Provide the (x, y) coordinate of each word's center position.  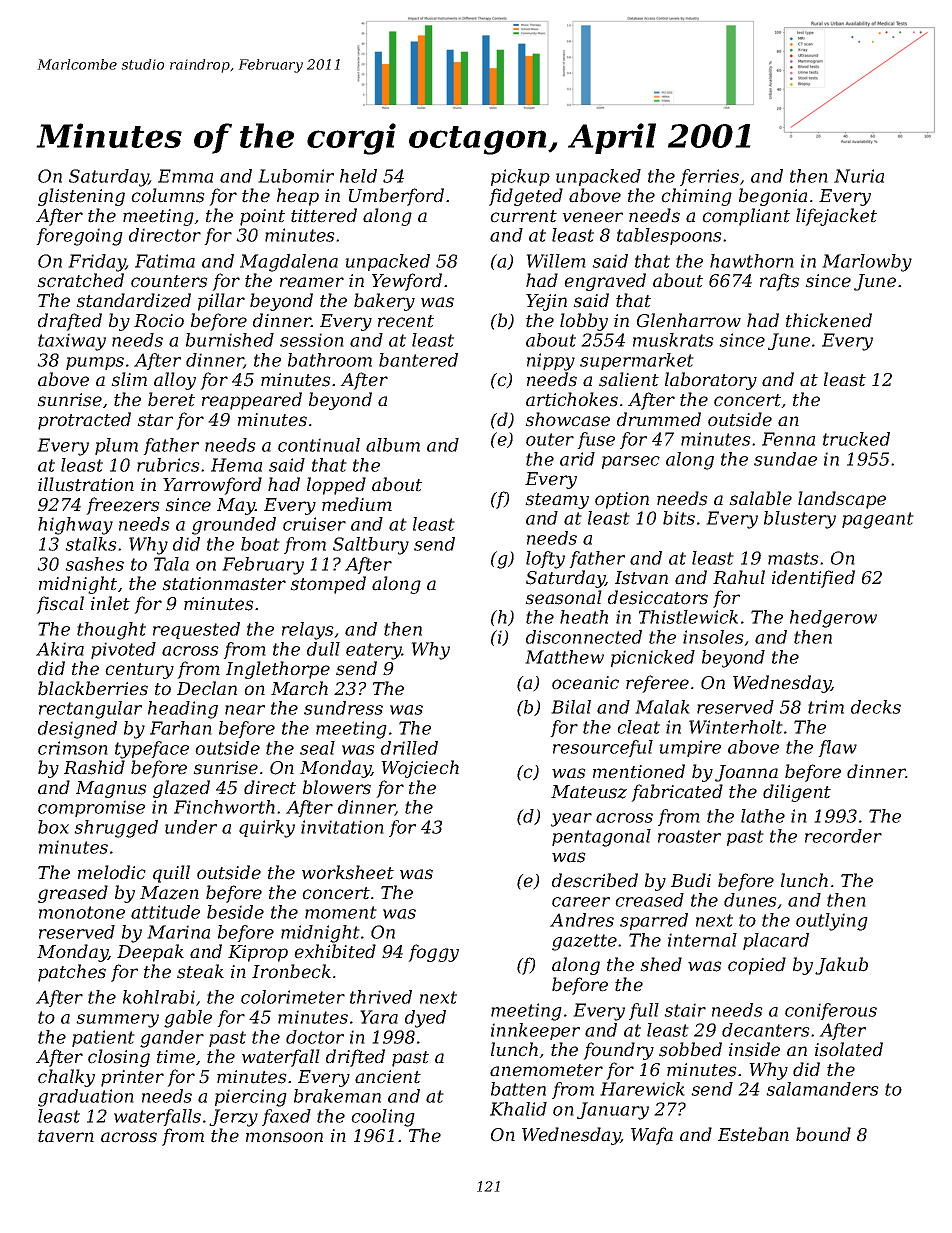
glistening (81, 197)
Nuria (859, 176)
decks (876, 707)
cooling (383, 1118)
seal (317, 748)
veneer (592, 217)
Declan (207, 688)
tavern (66, 1136)
